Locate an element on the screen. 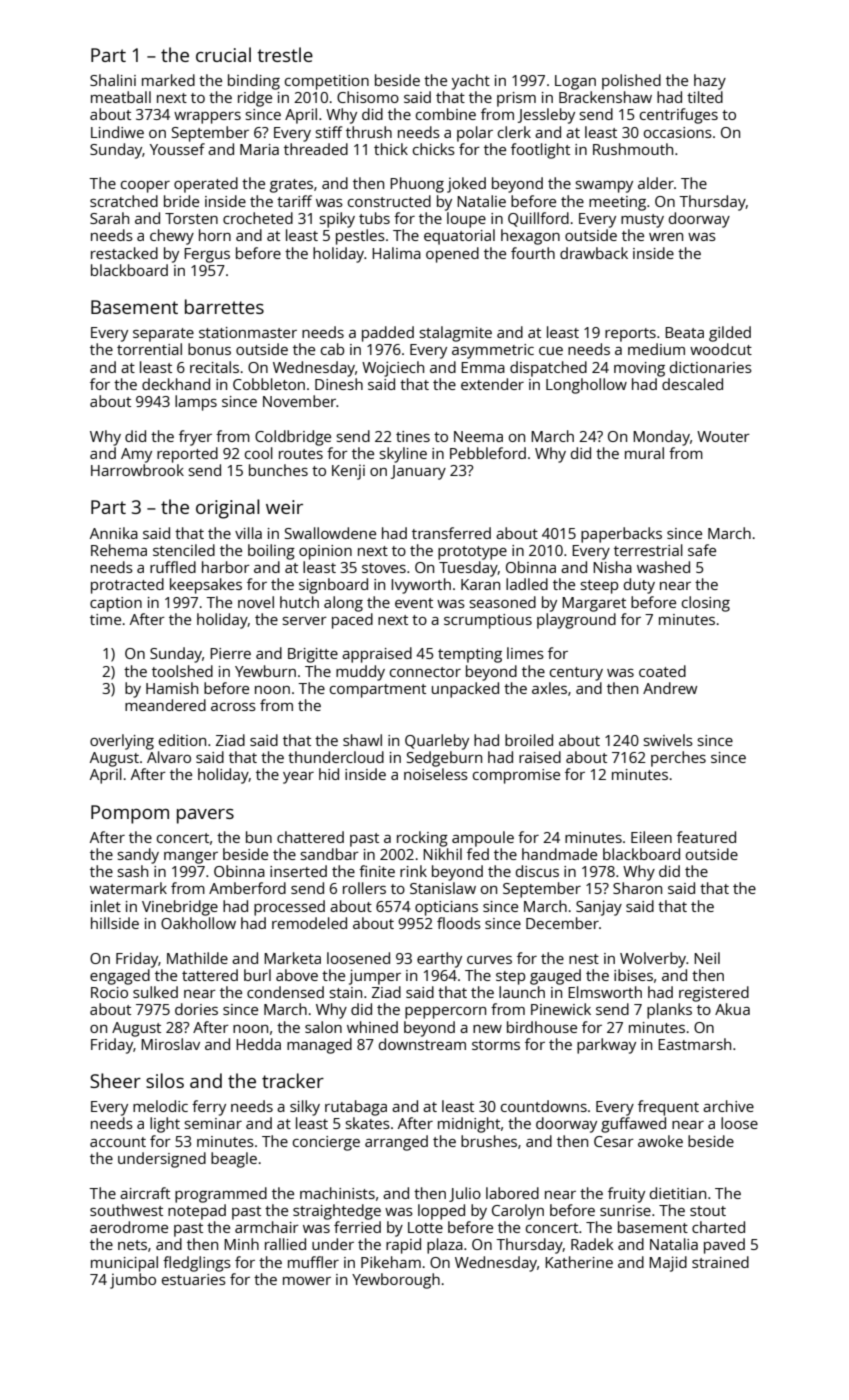 This screenshot has height=1400, width=849. competition is located at coordinates (327, 82).
